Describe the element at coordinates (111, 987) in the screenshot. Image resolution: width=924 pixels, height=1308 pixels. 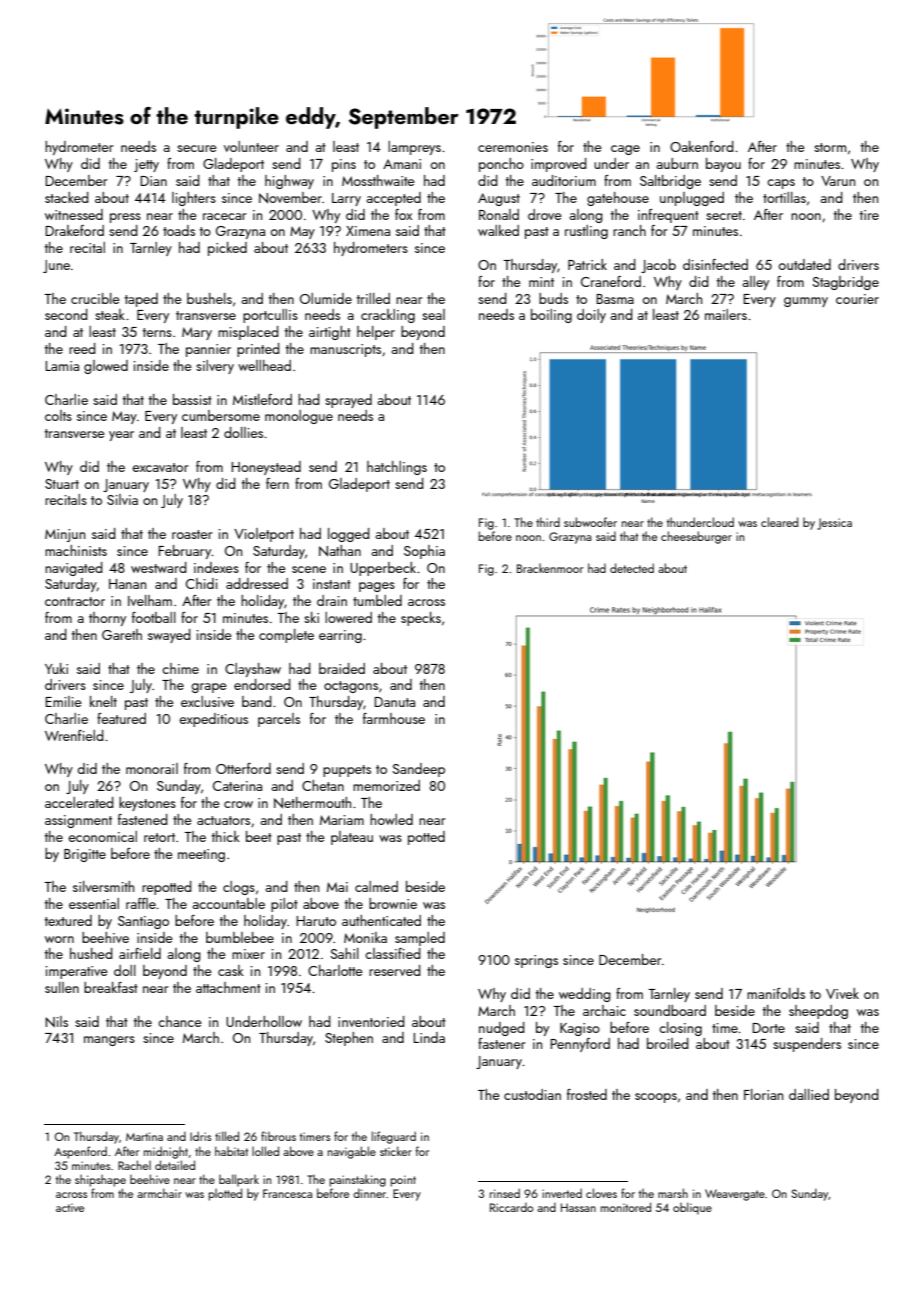
I see `breakfast` at that location.
